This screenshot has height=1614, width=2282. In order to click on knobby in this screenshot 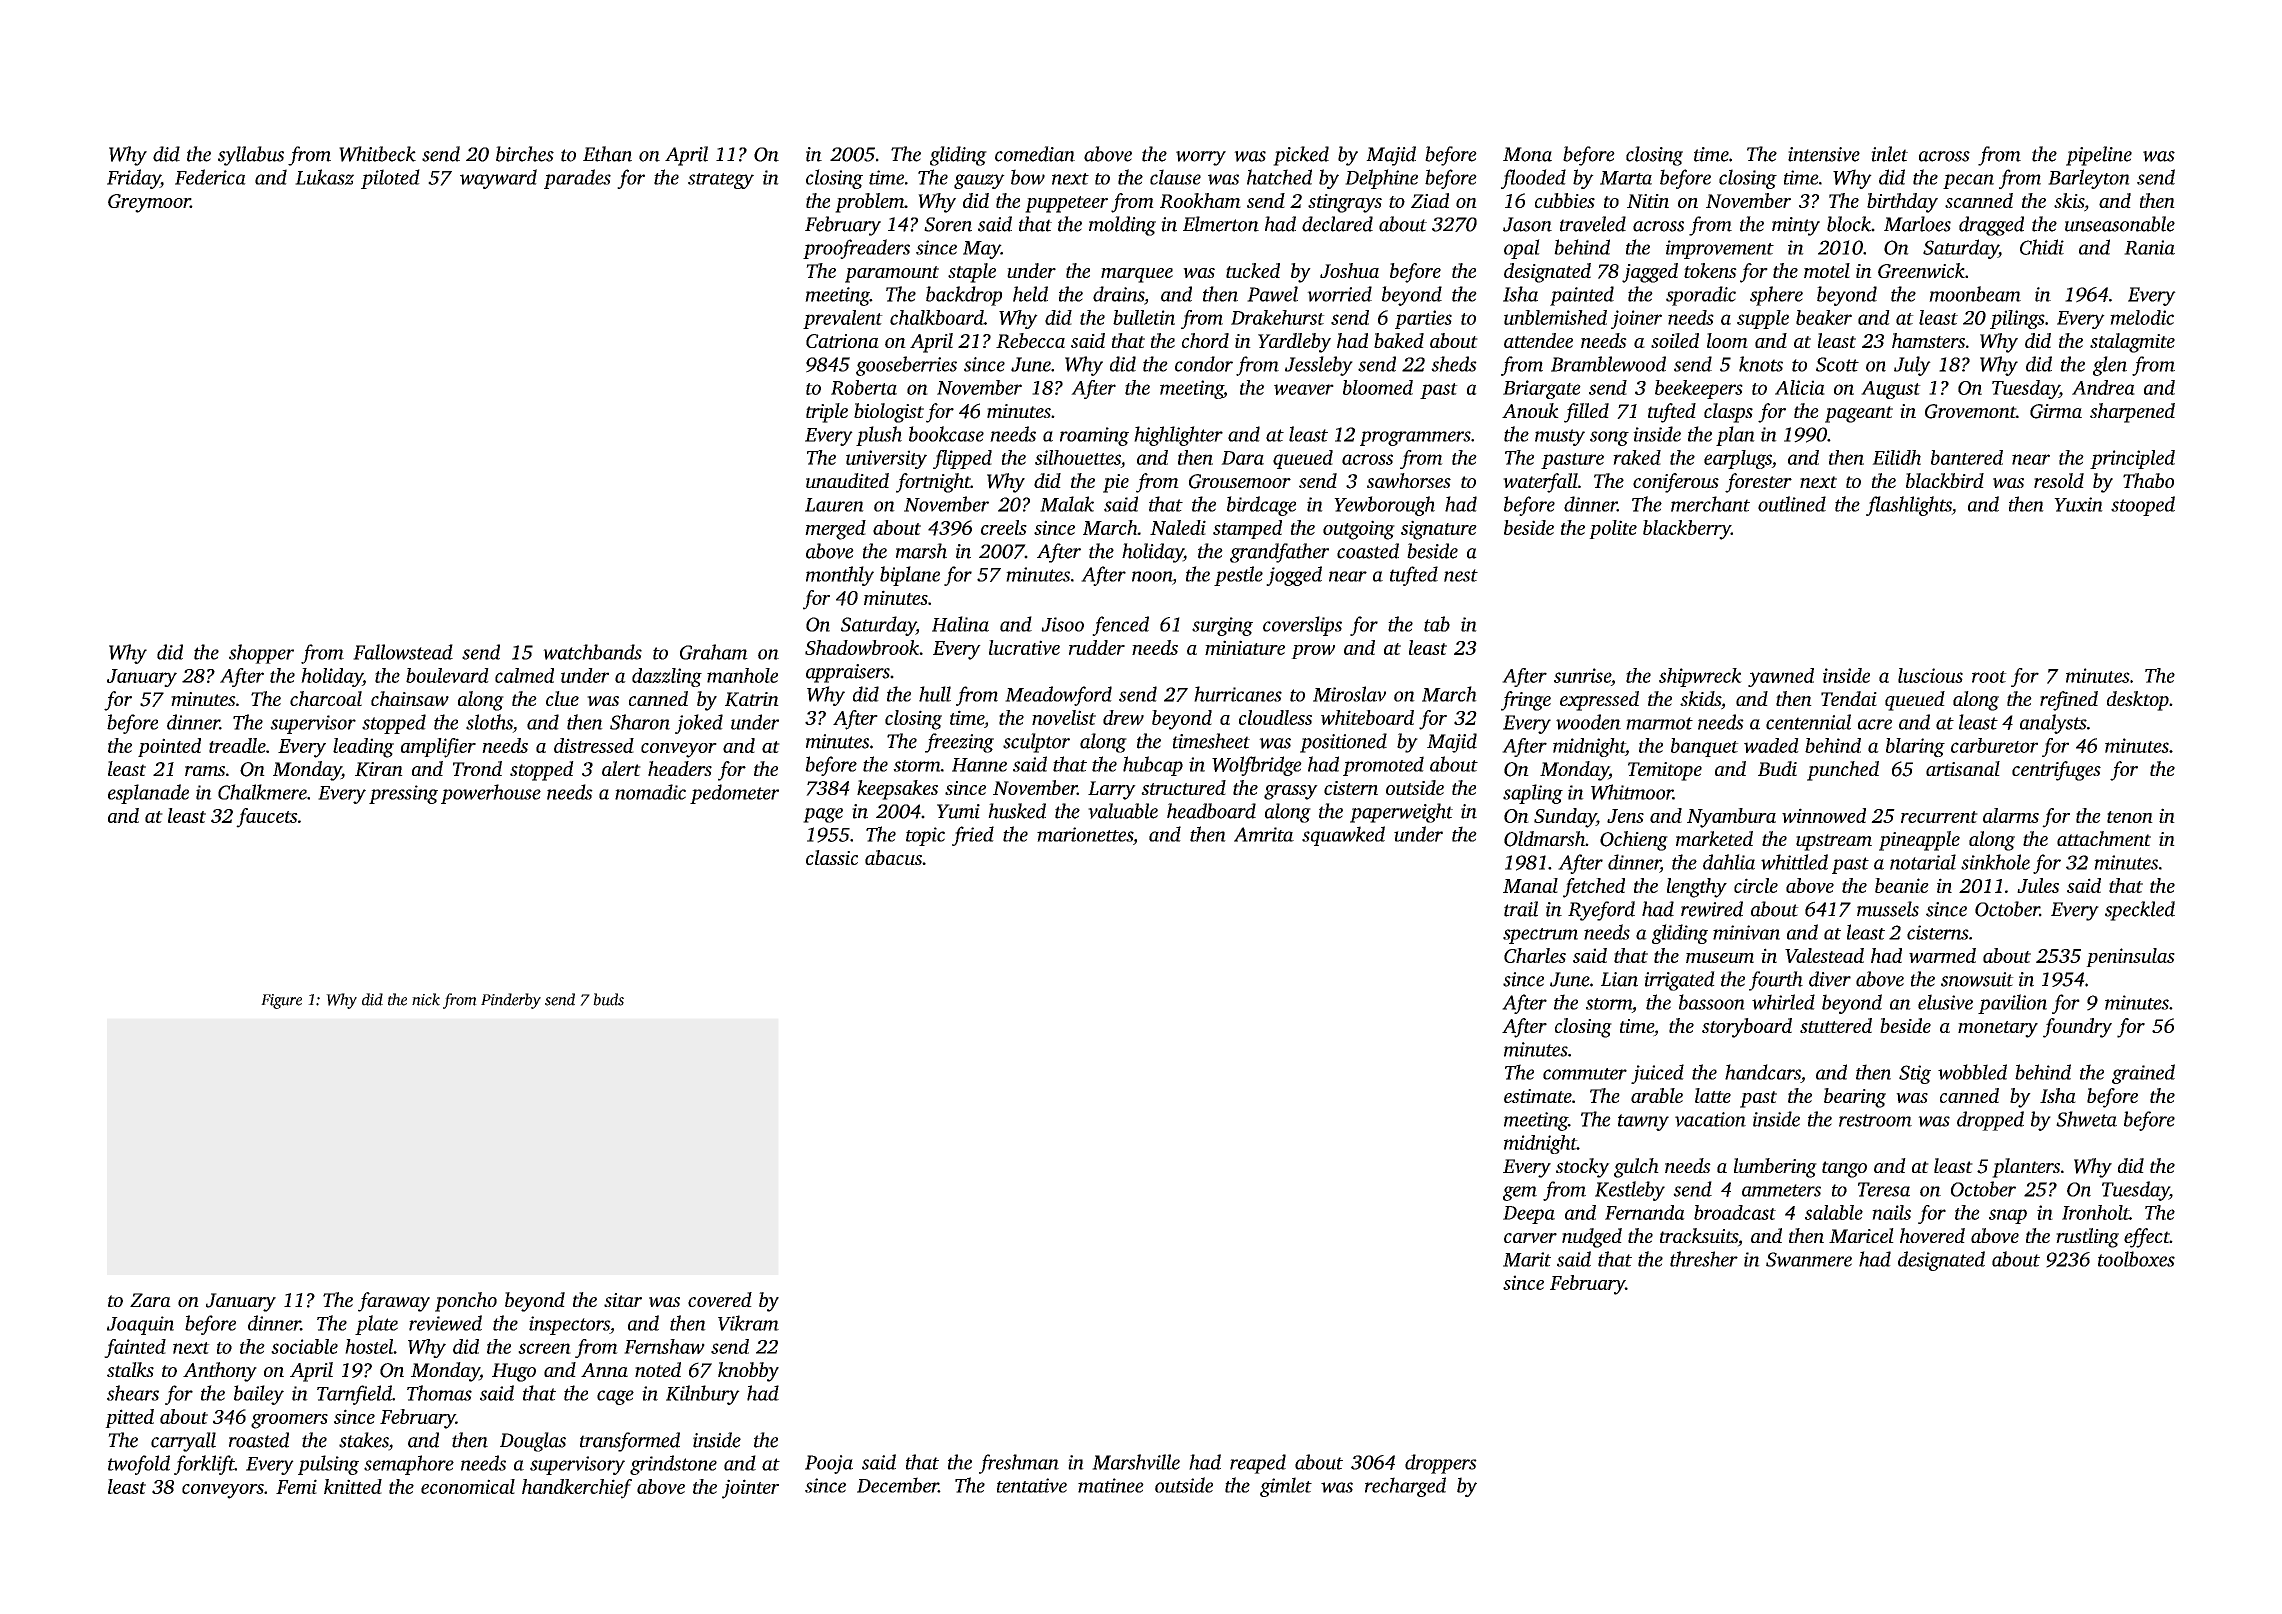, I will do `click(748, 1372)`.
